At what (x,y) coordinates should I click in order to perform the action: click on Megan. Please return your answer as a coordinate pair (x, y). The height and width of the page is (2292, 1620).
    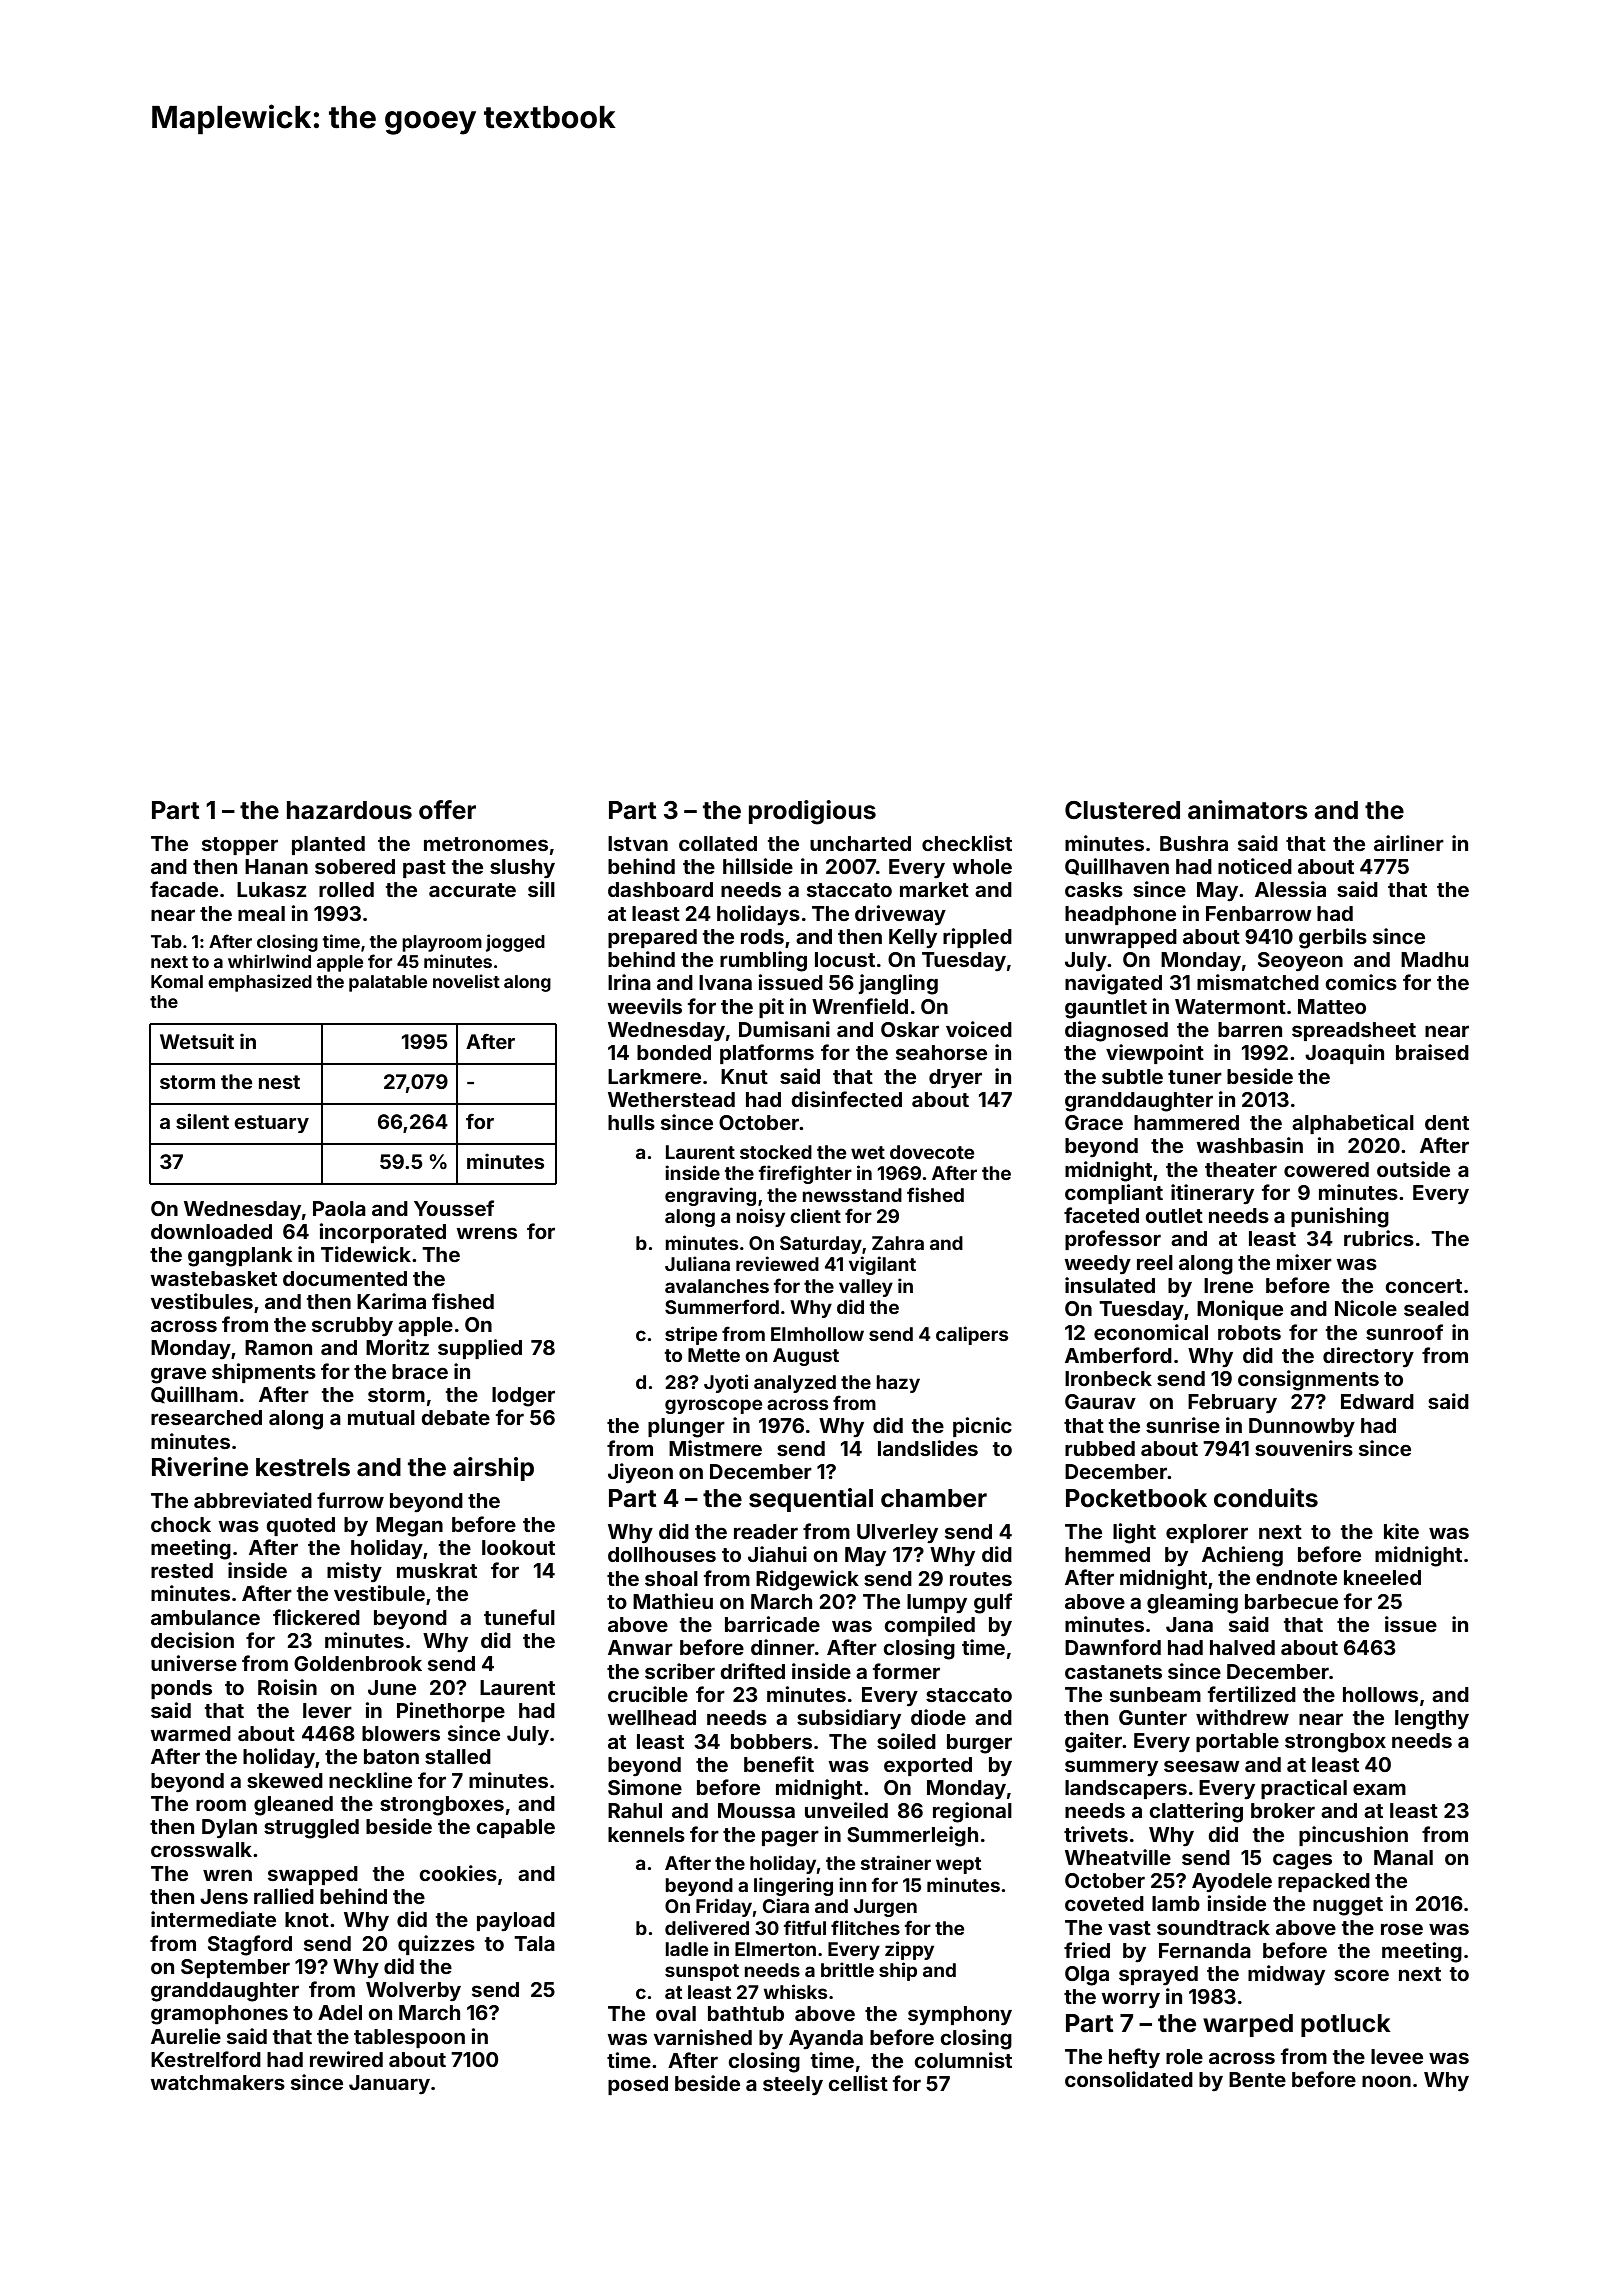
    Looking at the image, I should click on (409, 1527).
